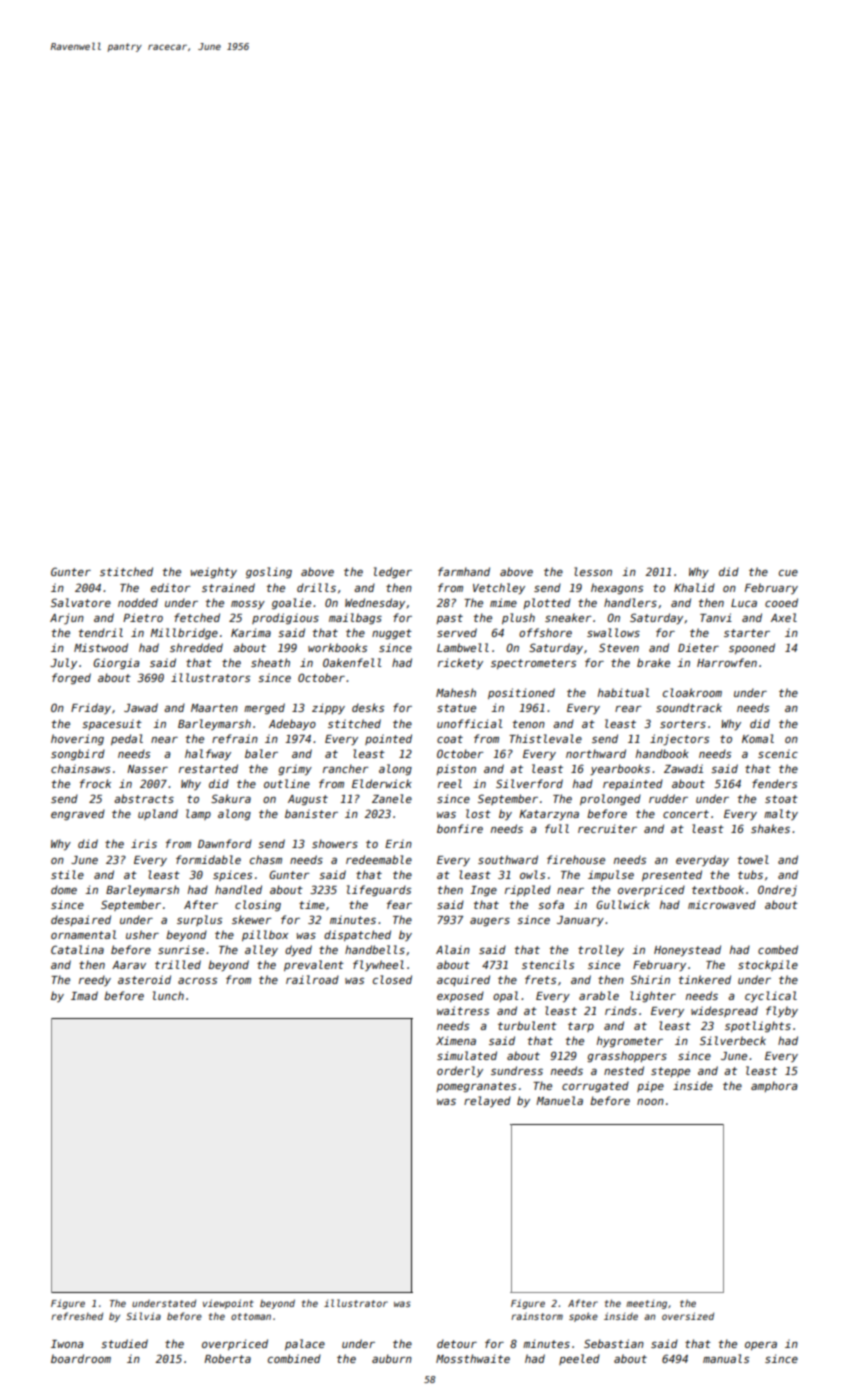  I want to click on weighty, so click(214, 573).
